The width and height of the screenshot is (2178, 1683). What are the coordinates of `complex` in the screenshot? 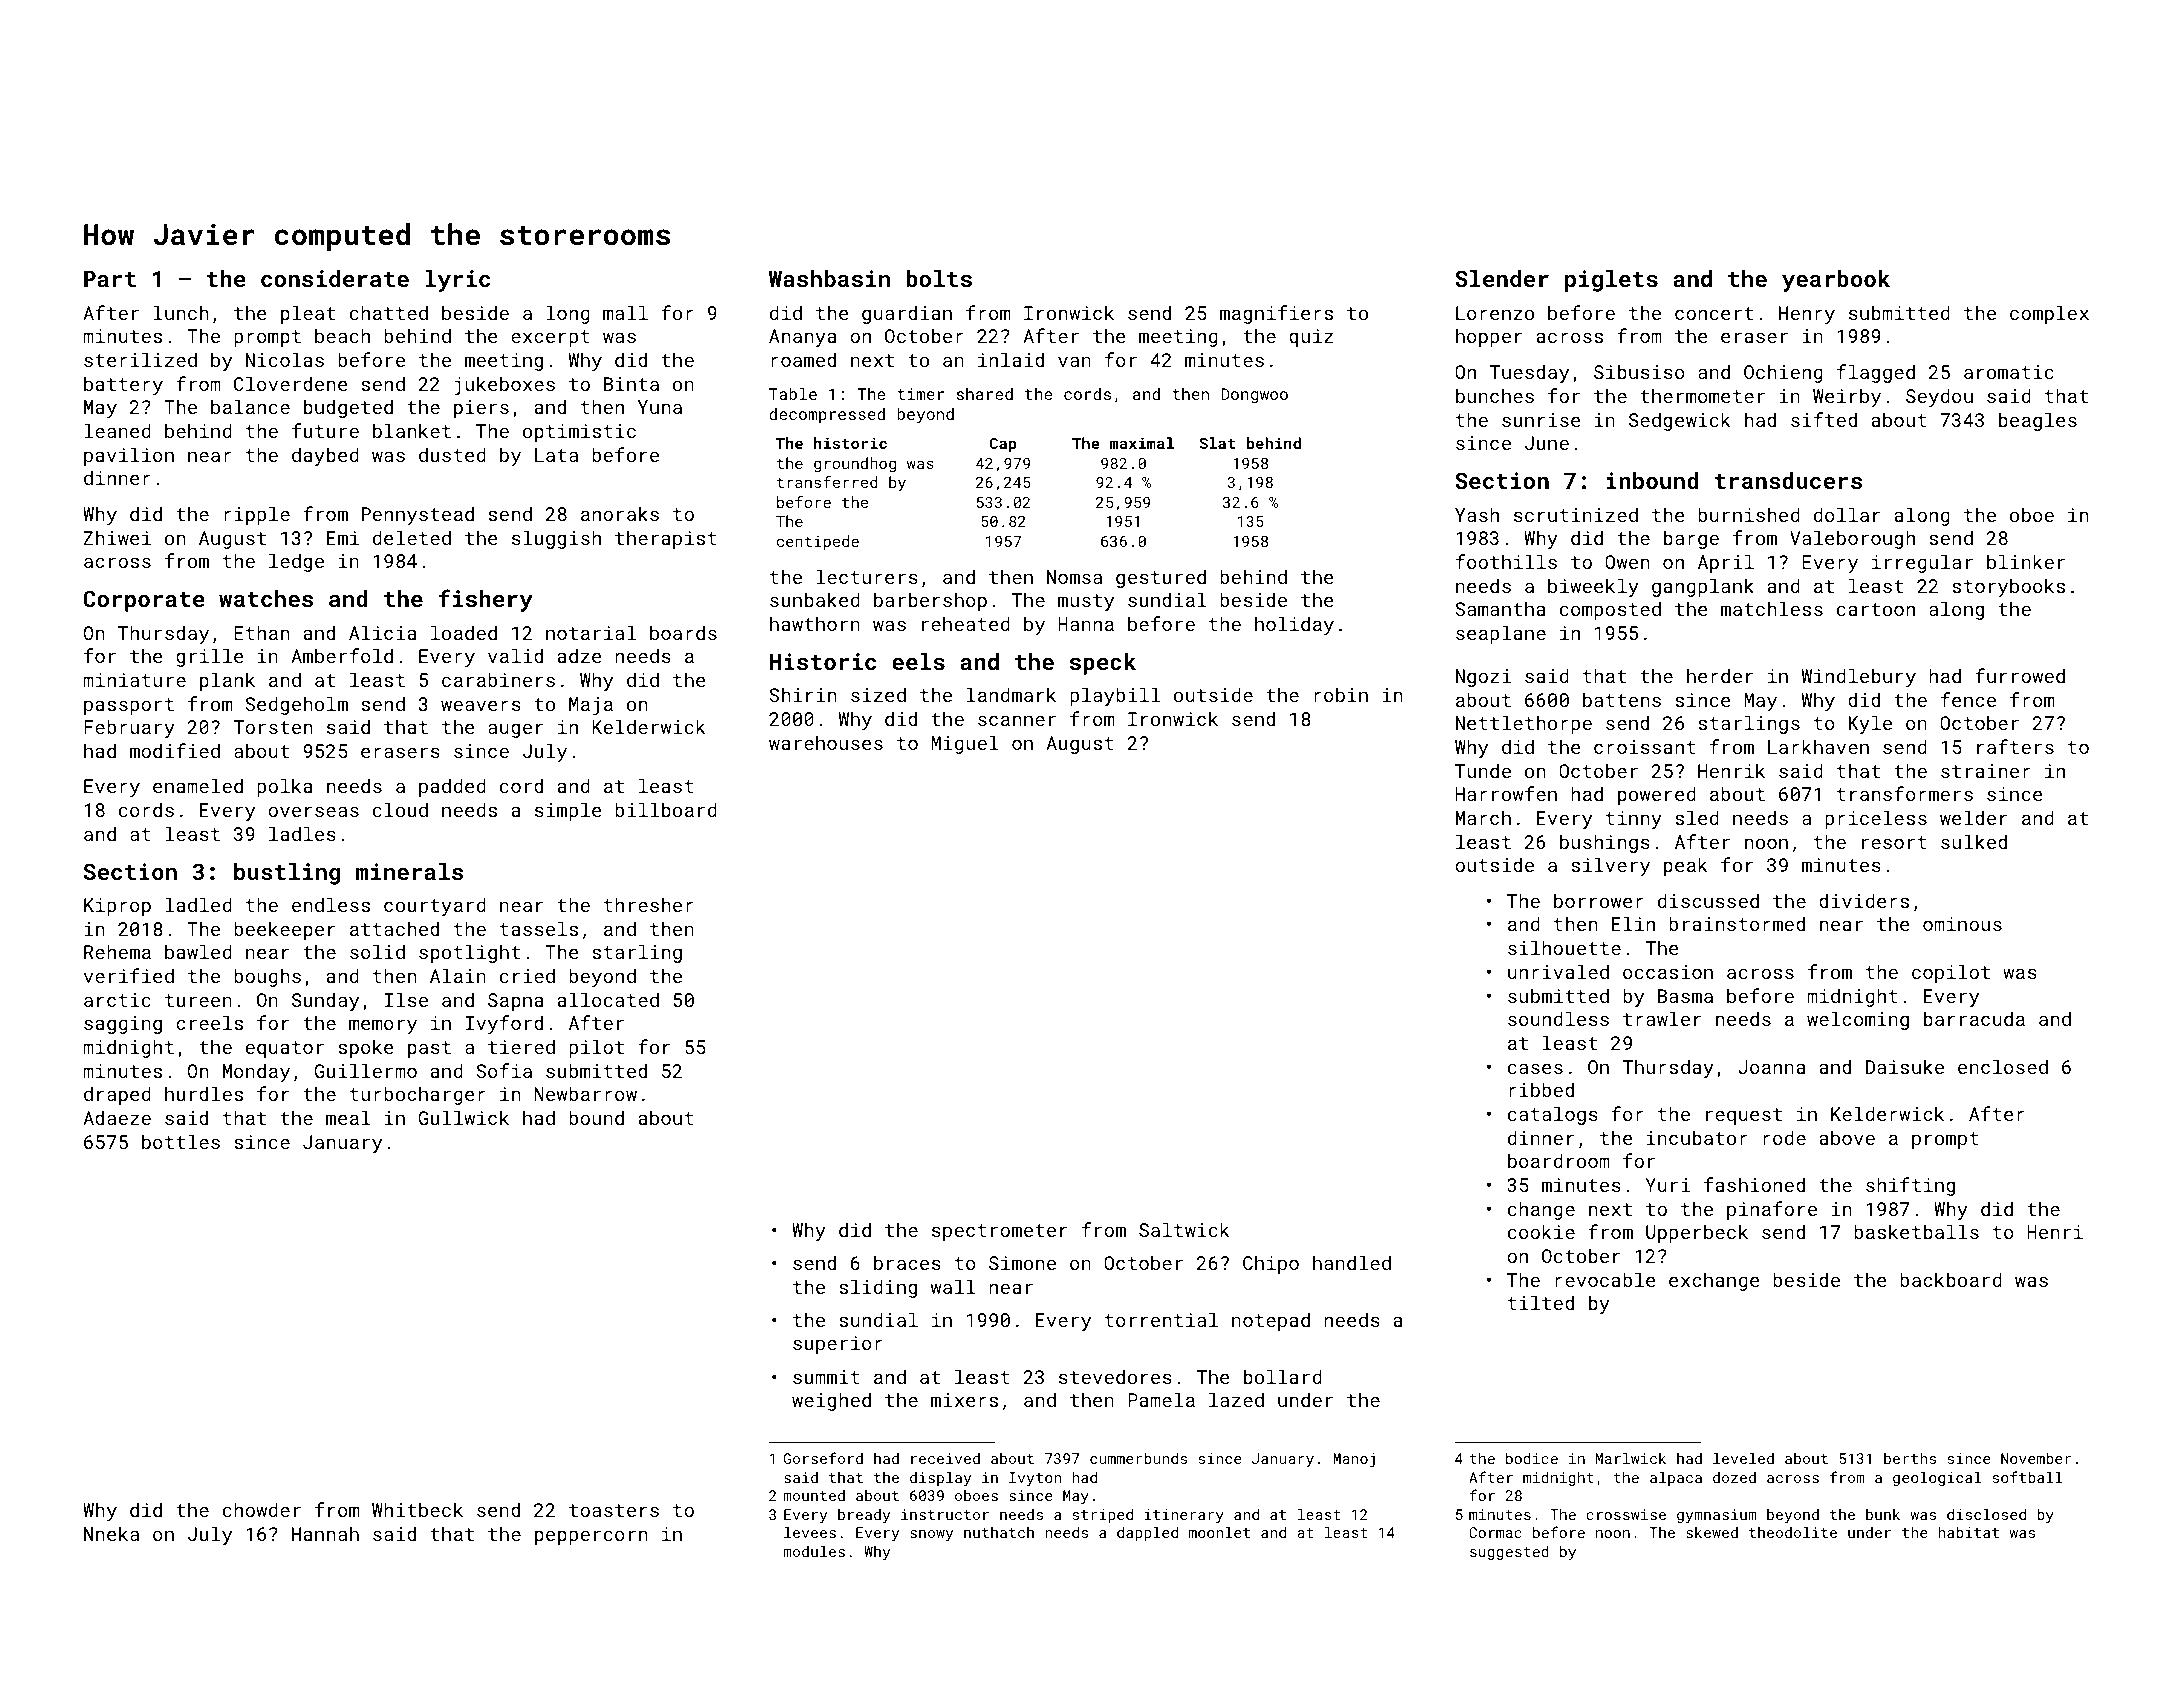 It's located at (2049, 314).
